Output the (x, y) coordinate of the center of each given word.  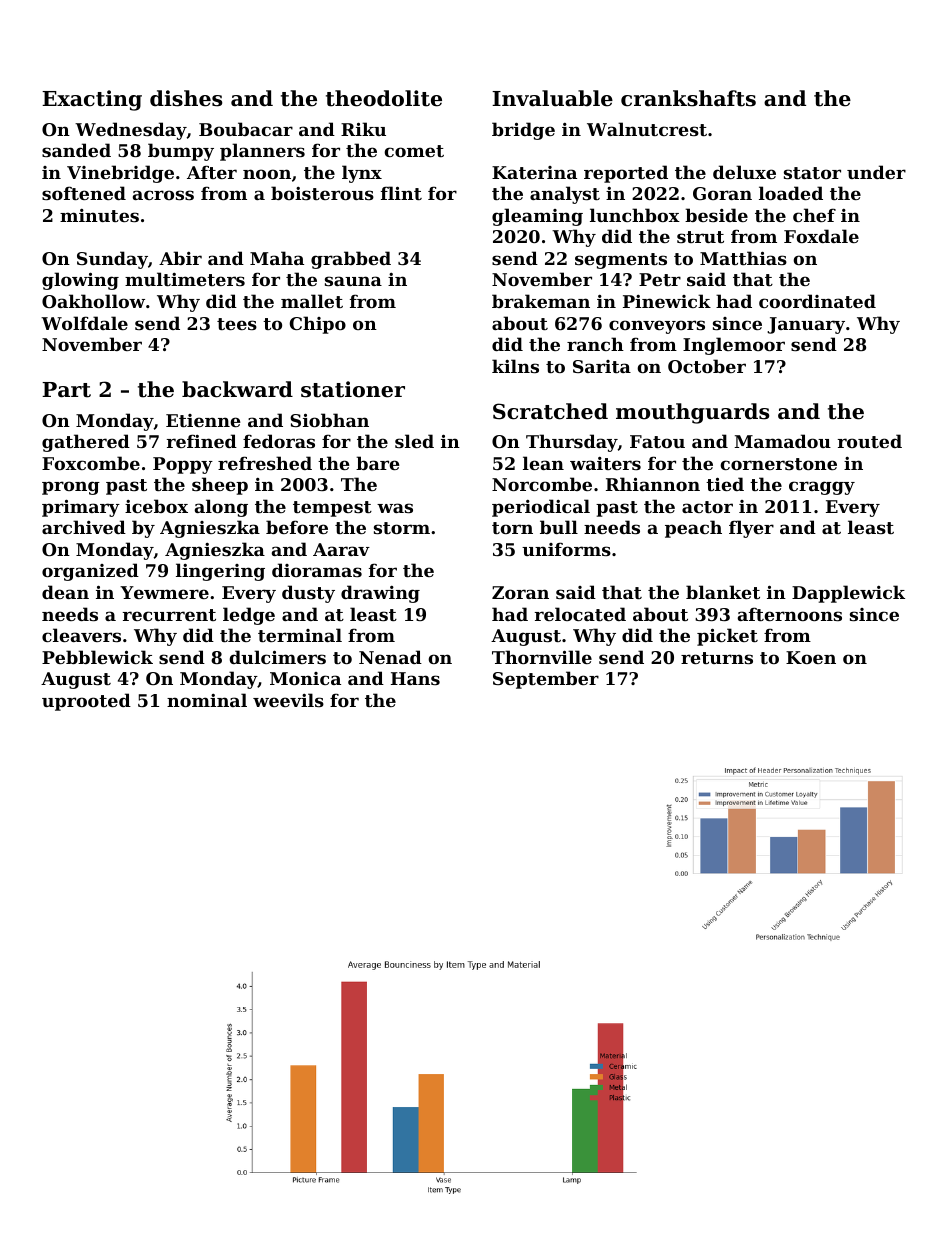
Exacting (92, 100)
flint (401, 193)
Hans (415, 678)
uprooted (86, 702)
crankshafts (688, 98)
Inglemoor (734, 346)
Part (66, 390)
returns (717, 658)
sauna (353, 281)
